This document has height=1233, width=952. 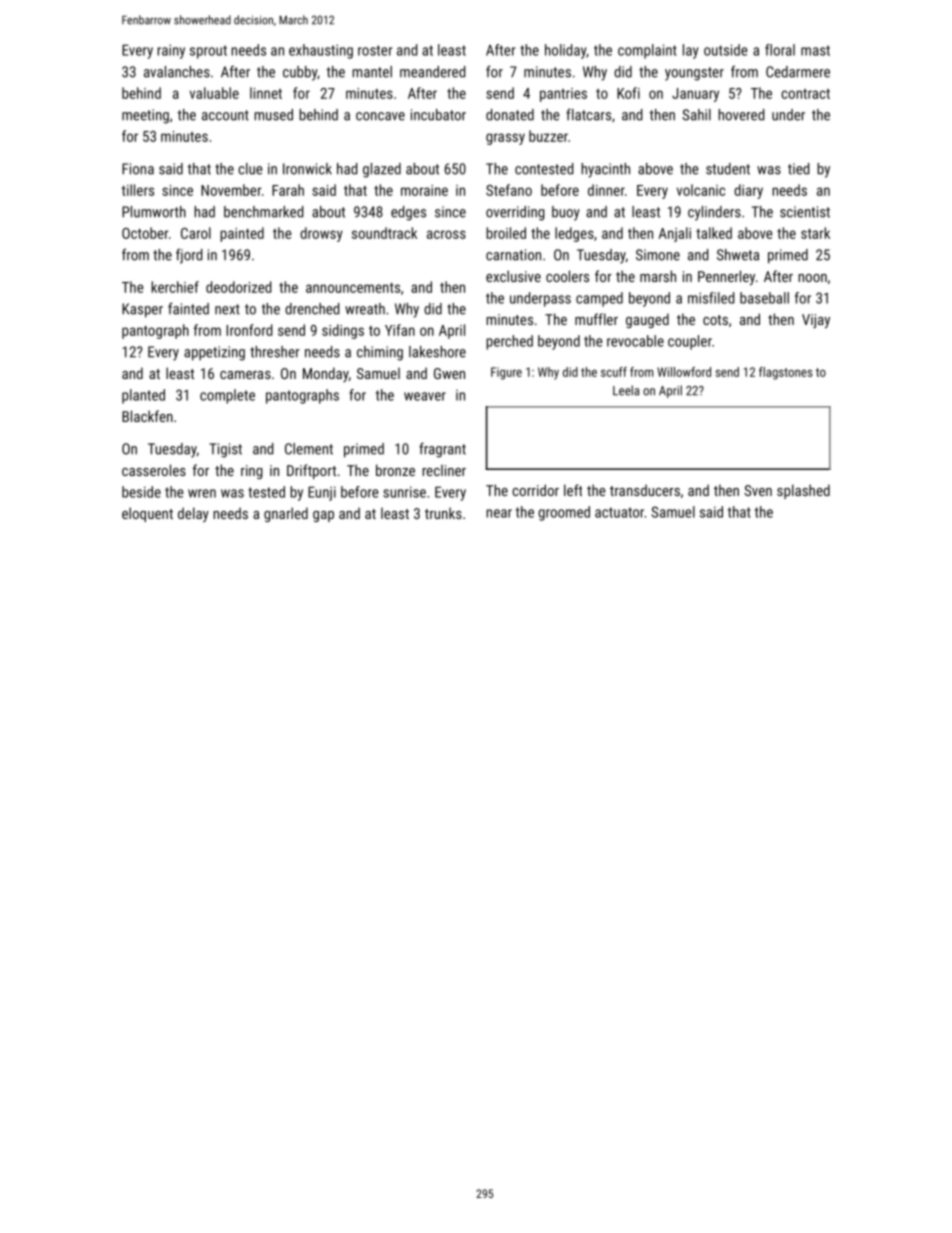 I want to click on appetizing, so click(x=214, y=353).
